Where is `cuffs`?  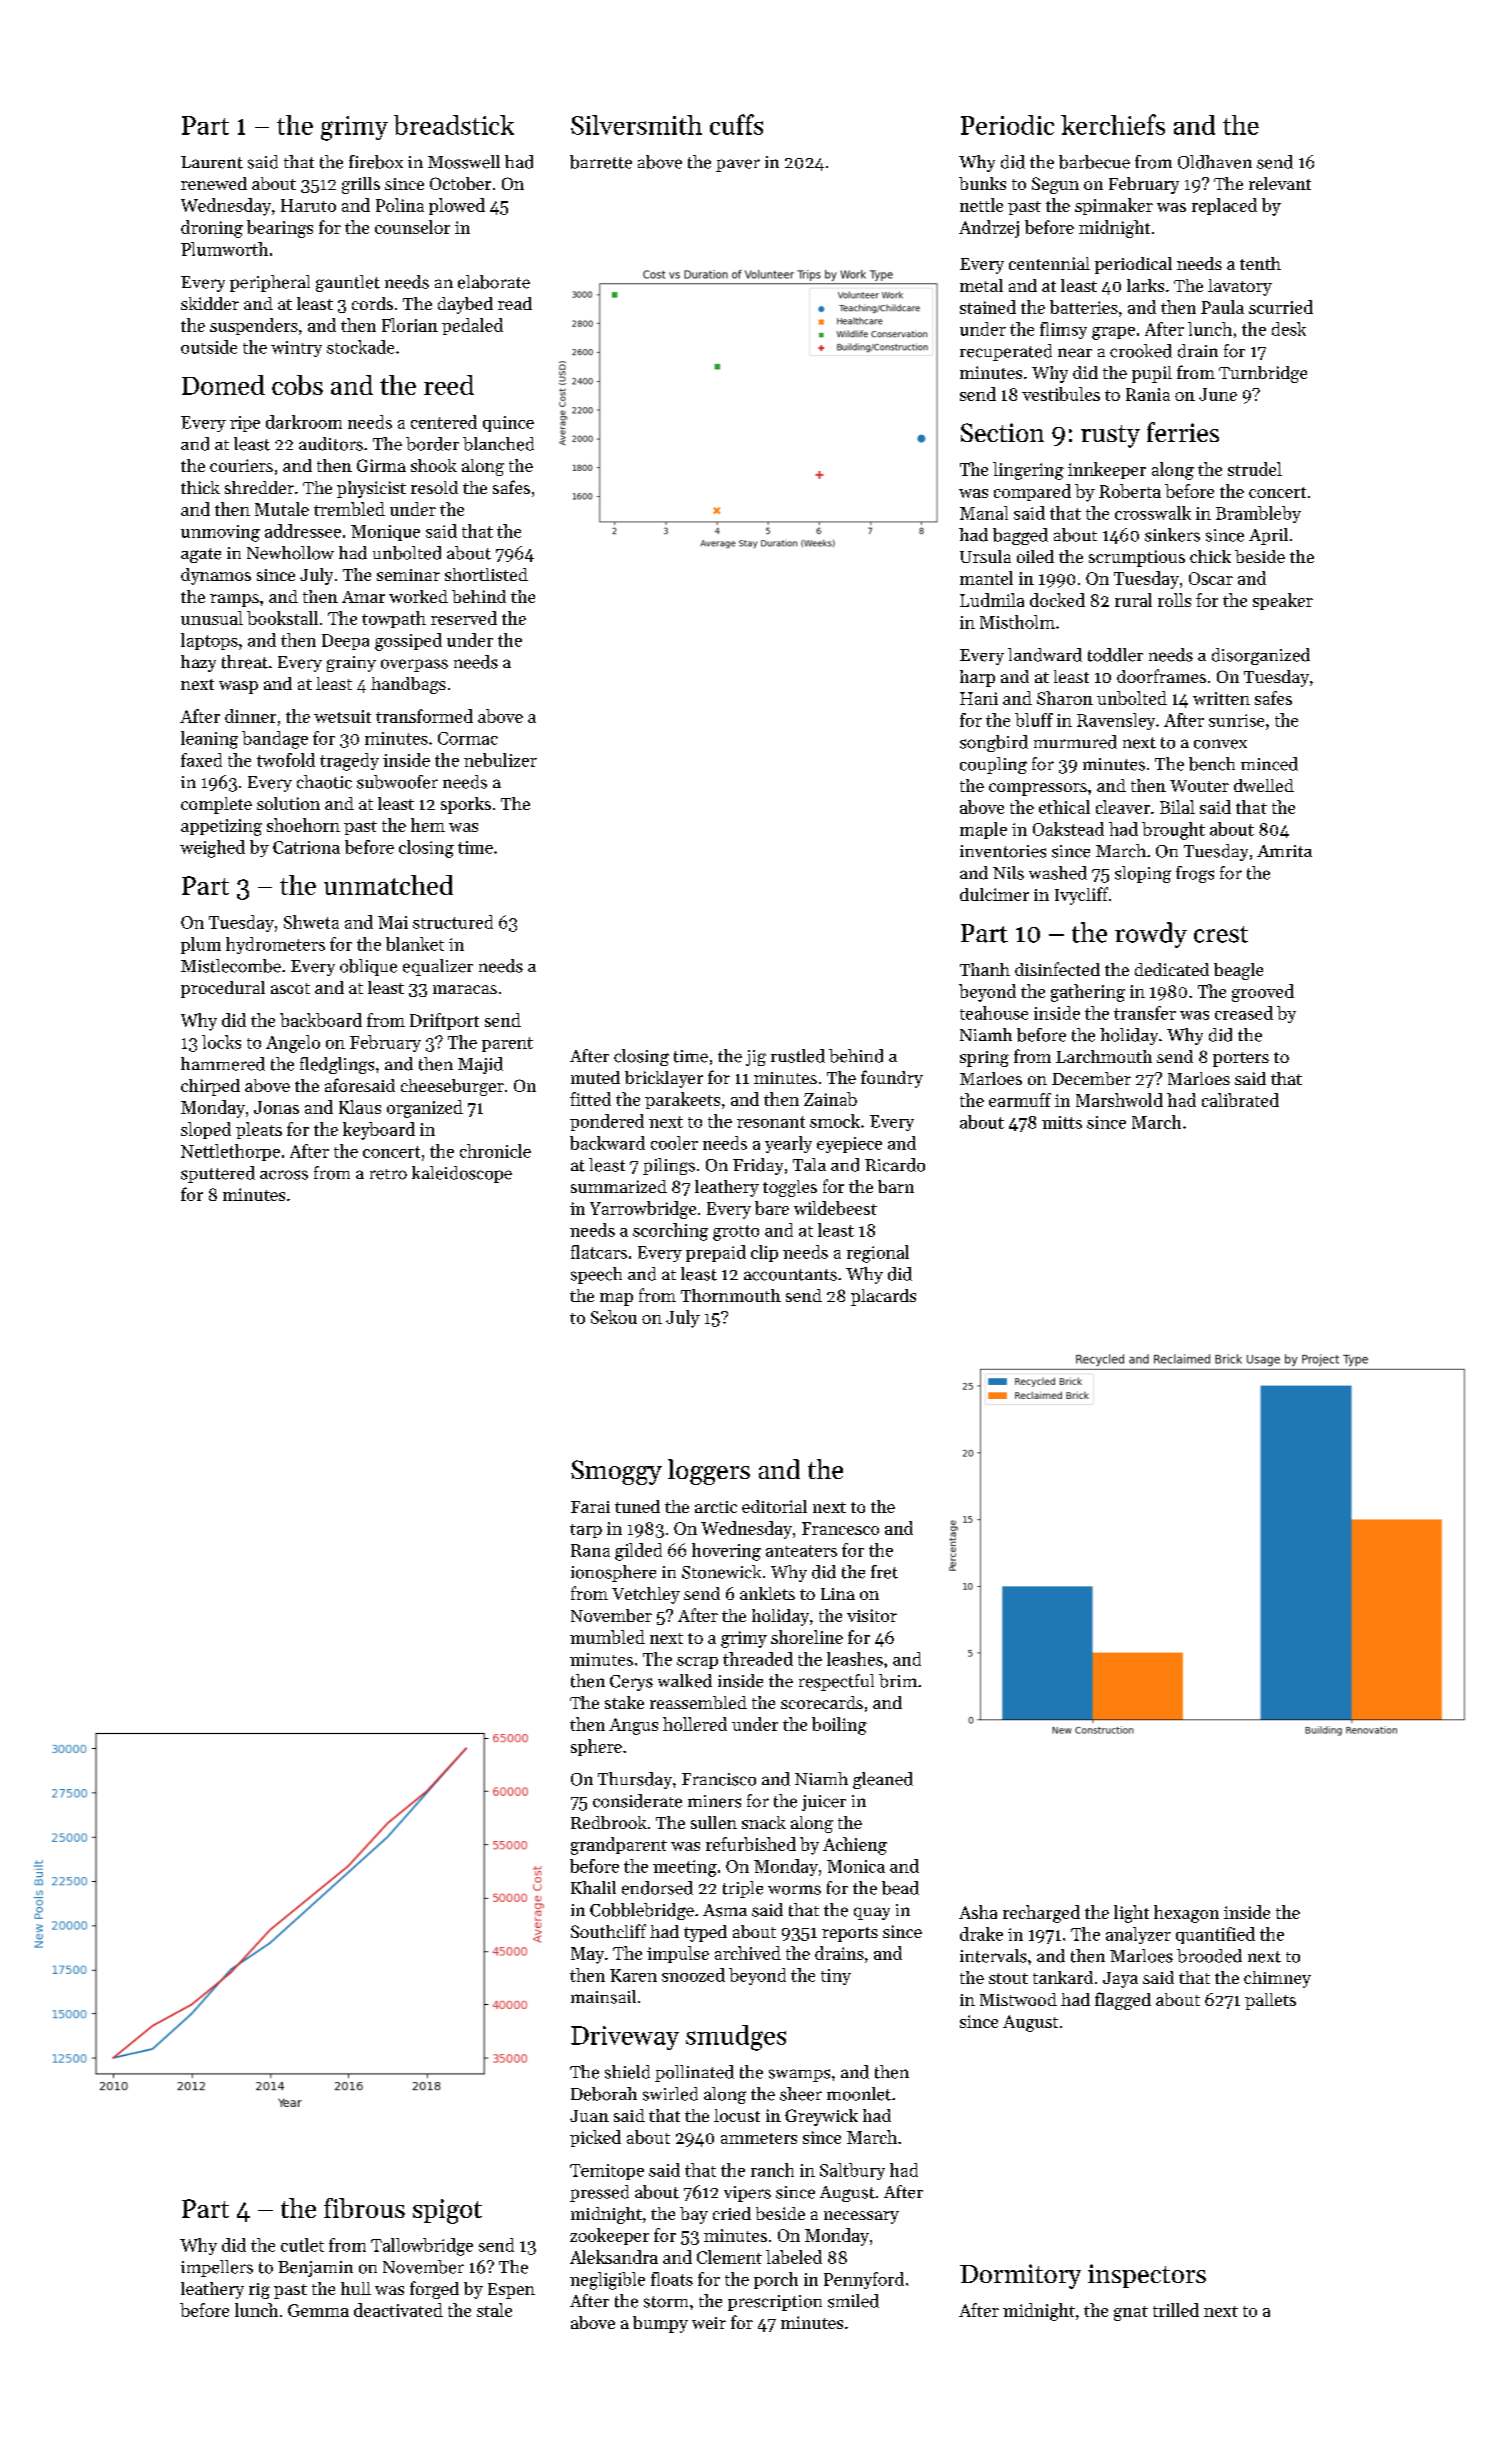
cuffs is located at coordinates (736, 124).
